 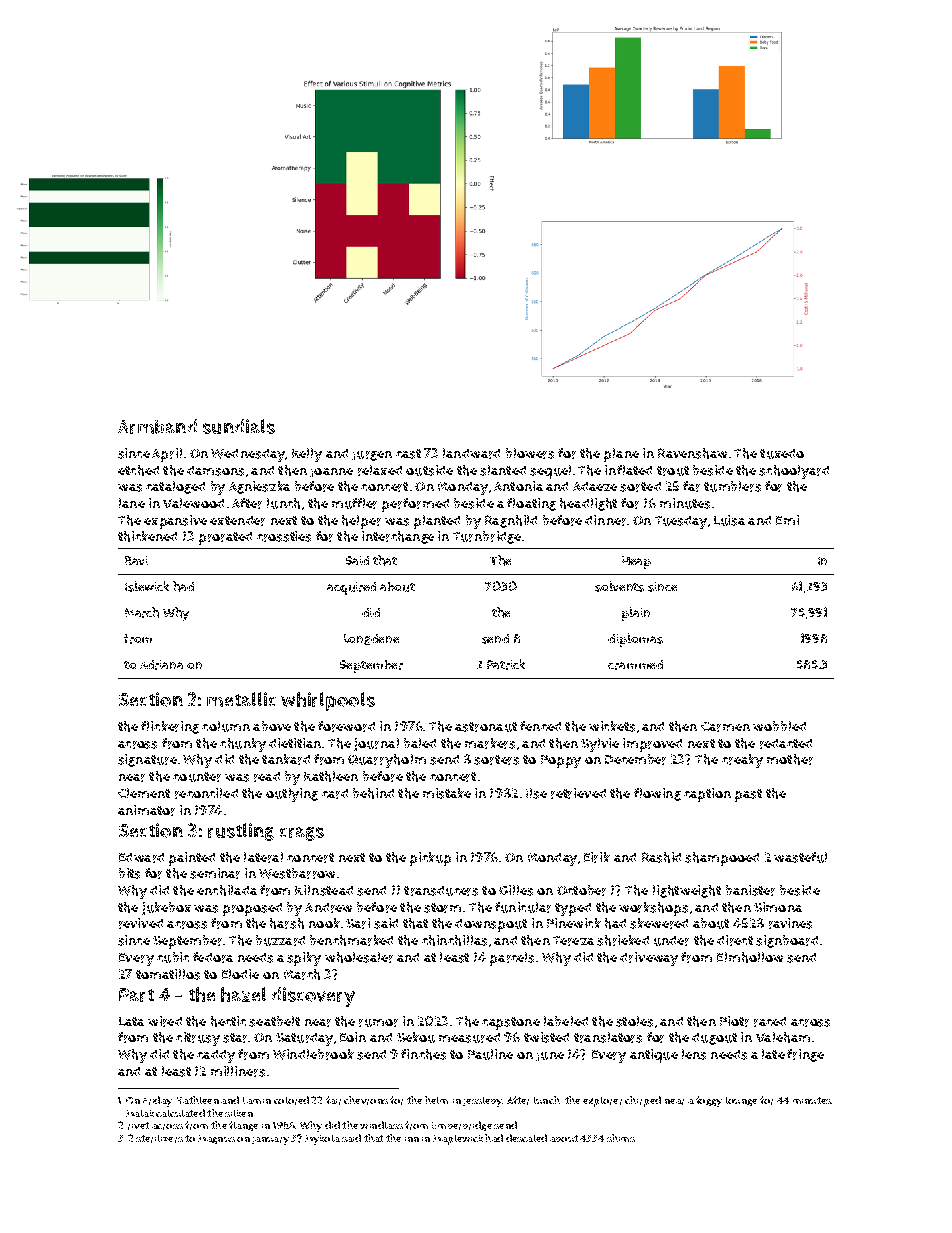 What do you see at coordinates (511, 521) in the screenshot?
I see `Ragnhild` at bounding box center [511, 521].
